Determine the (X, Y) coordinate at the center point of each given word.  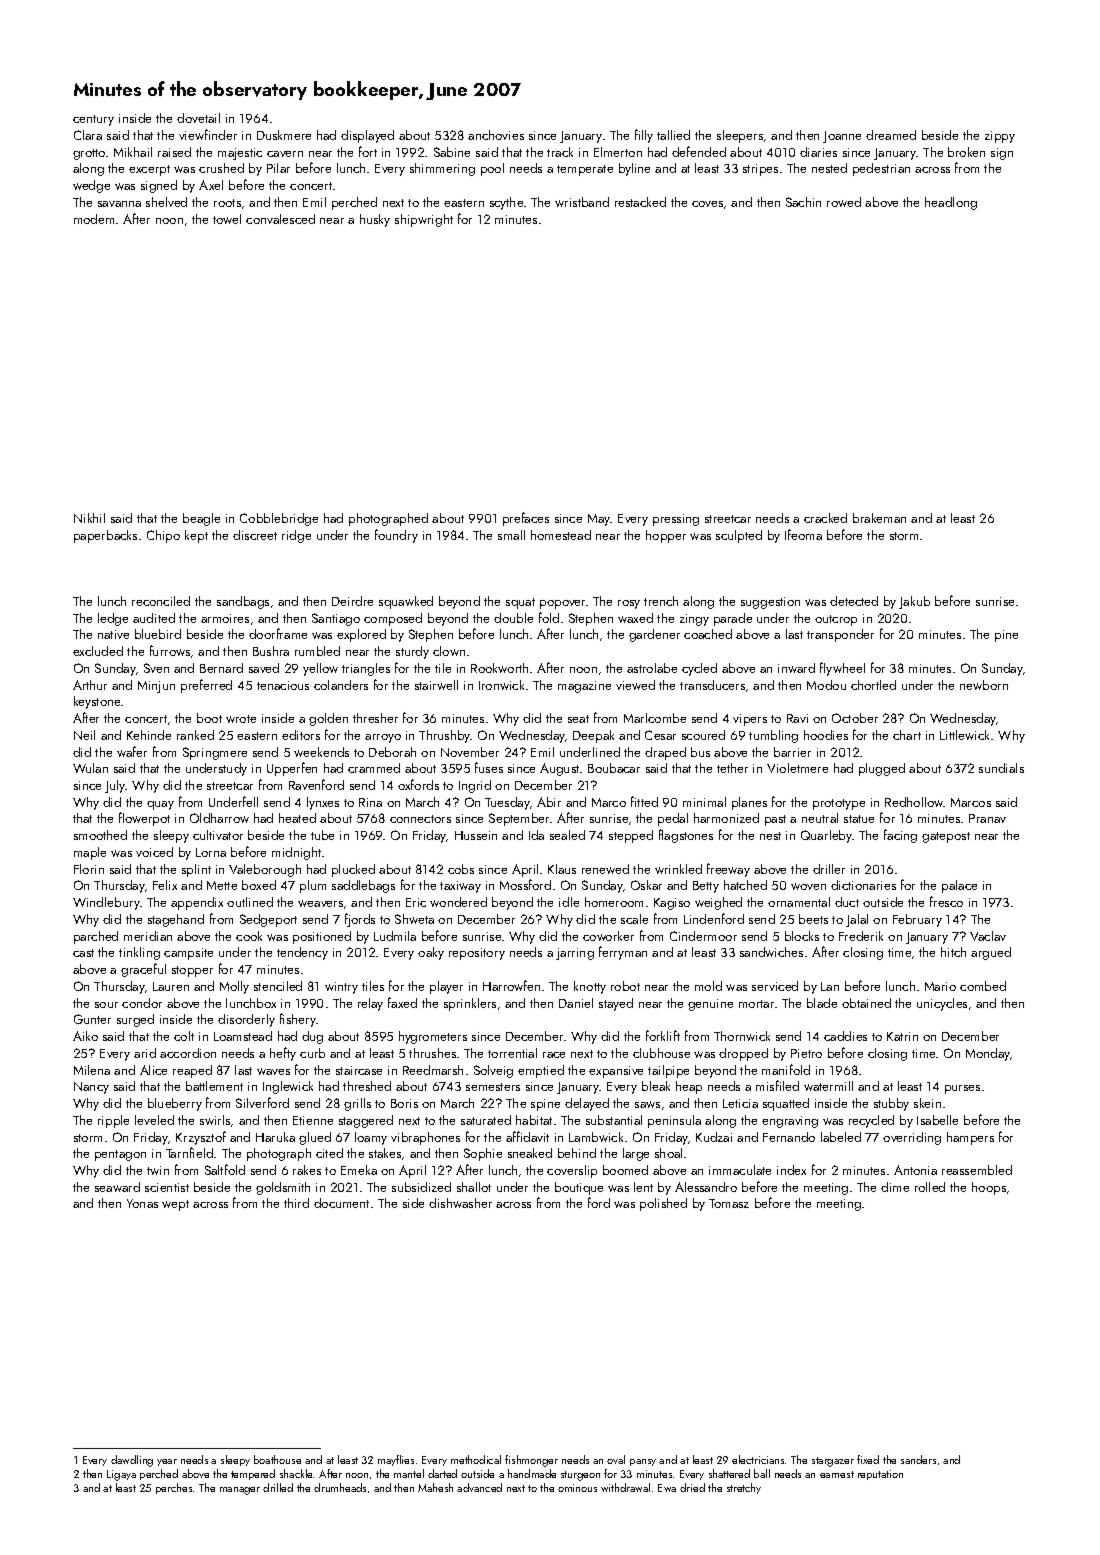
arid (145, 1053)
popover (563, 604)
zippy (1000, 137)
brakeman (879, 518)
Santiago (336, 619)
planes (749, 803)
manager (240, 1491)
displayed (367, 136)
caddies (845, 1036)
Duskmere (284, 135)
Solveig (493, 1071)
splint (196, 870)
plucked (353, 870)
